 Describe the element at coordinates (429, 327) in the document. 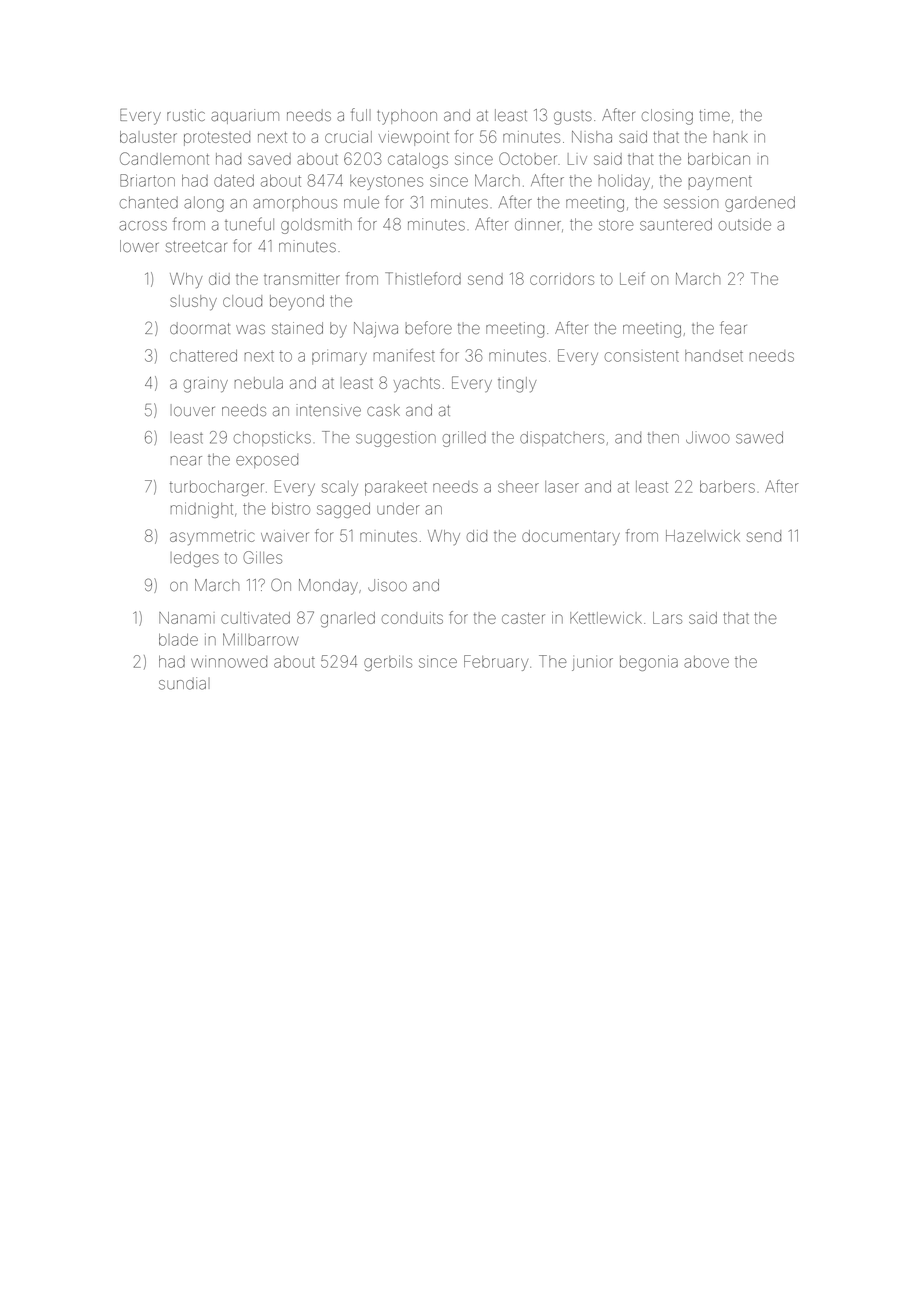

I see `before` at that location.
